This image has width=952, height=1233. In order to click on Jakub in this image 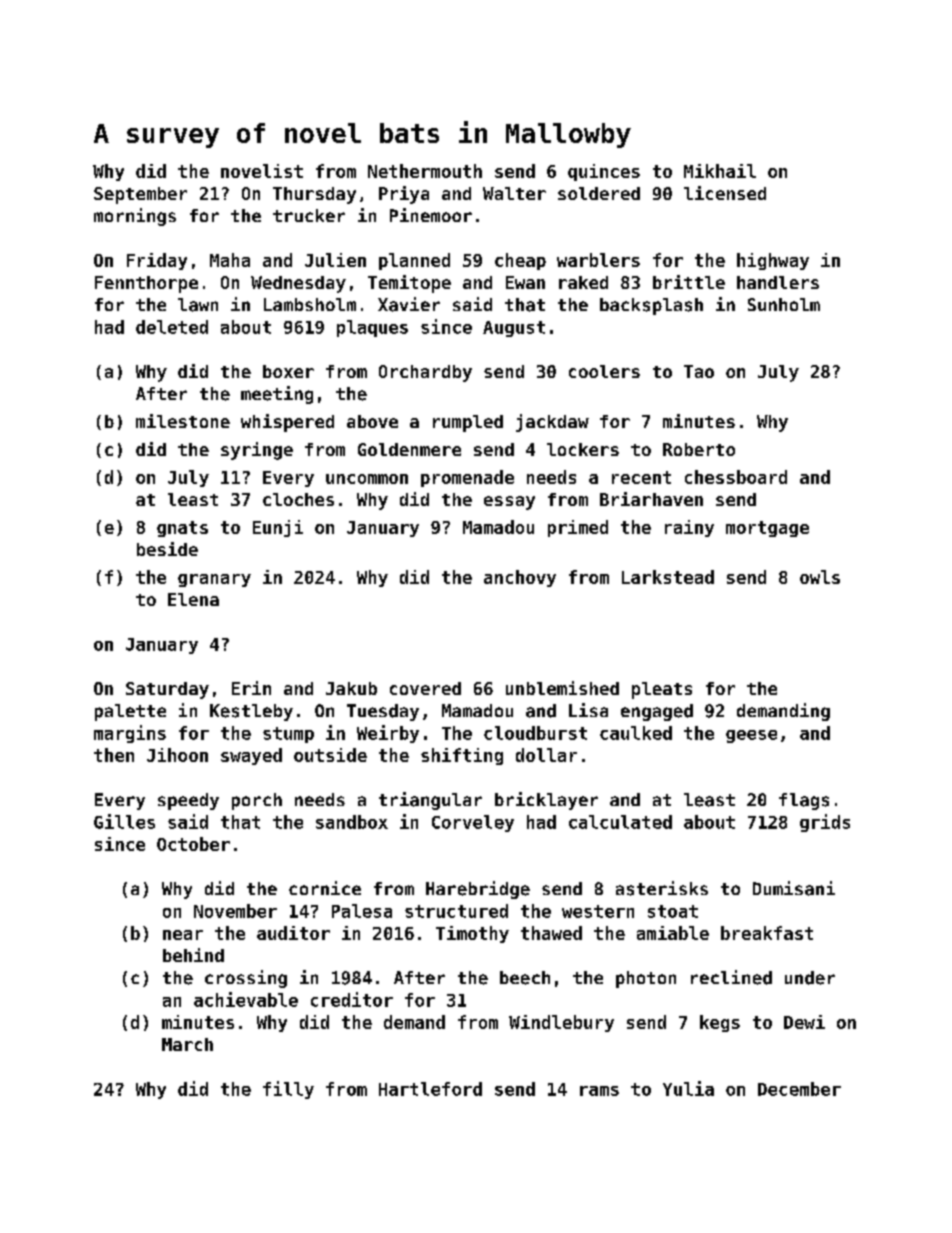, I will do `click(351, 688)`.
